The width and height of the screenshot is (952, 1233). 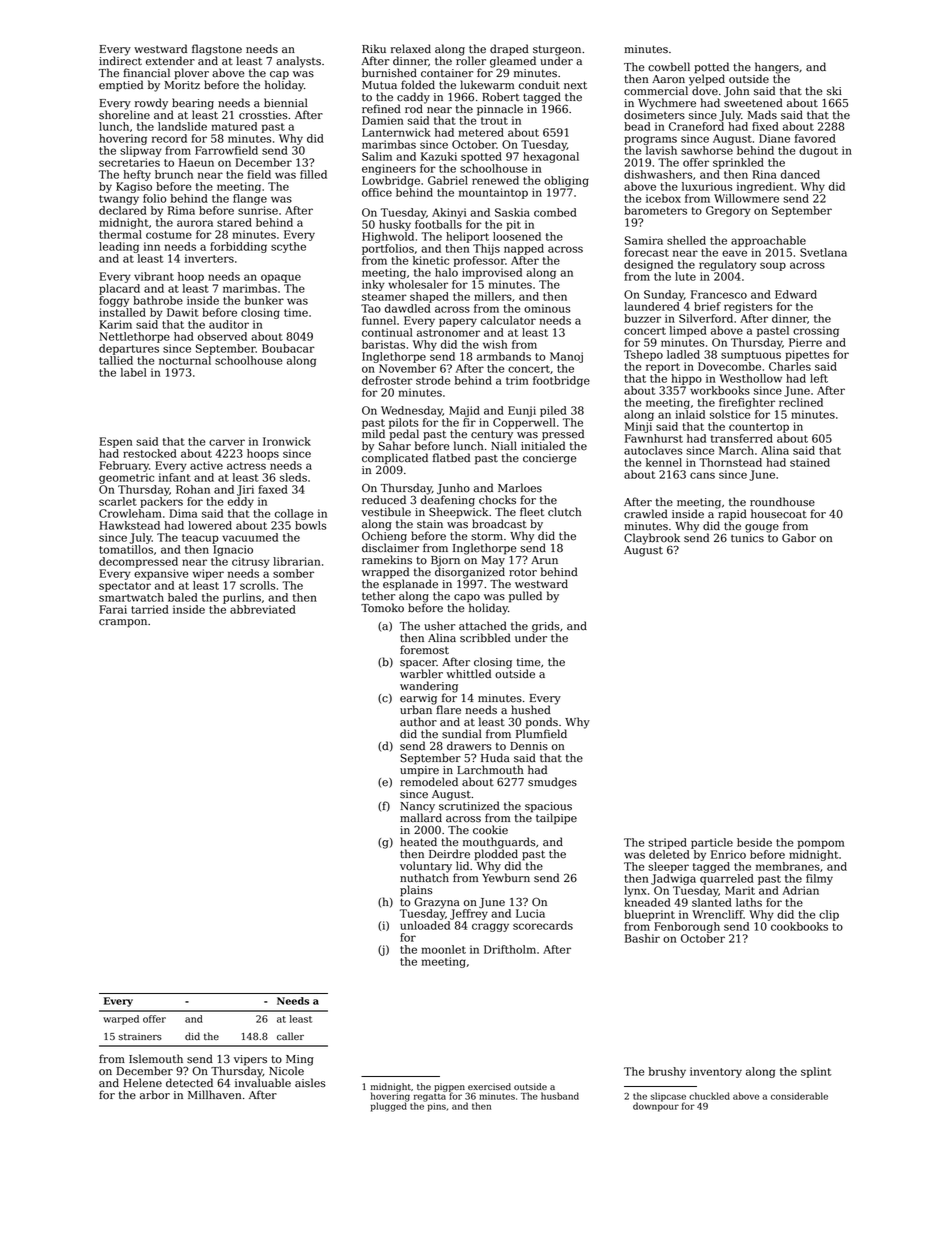 I want to click on crampon, so click(x=123, y=623).
